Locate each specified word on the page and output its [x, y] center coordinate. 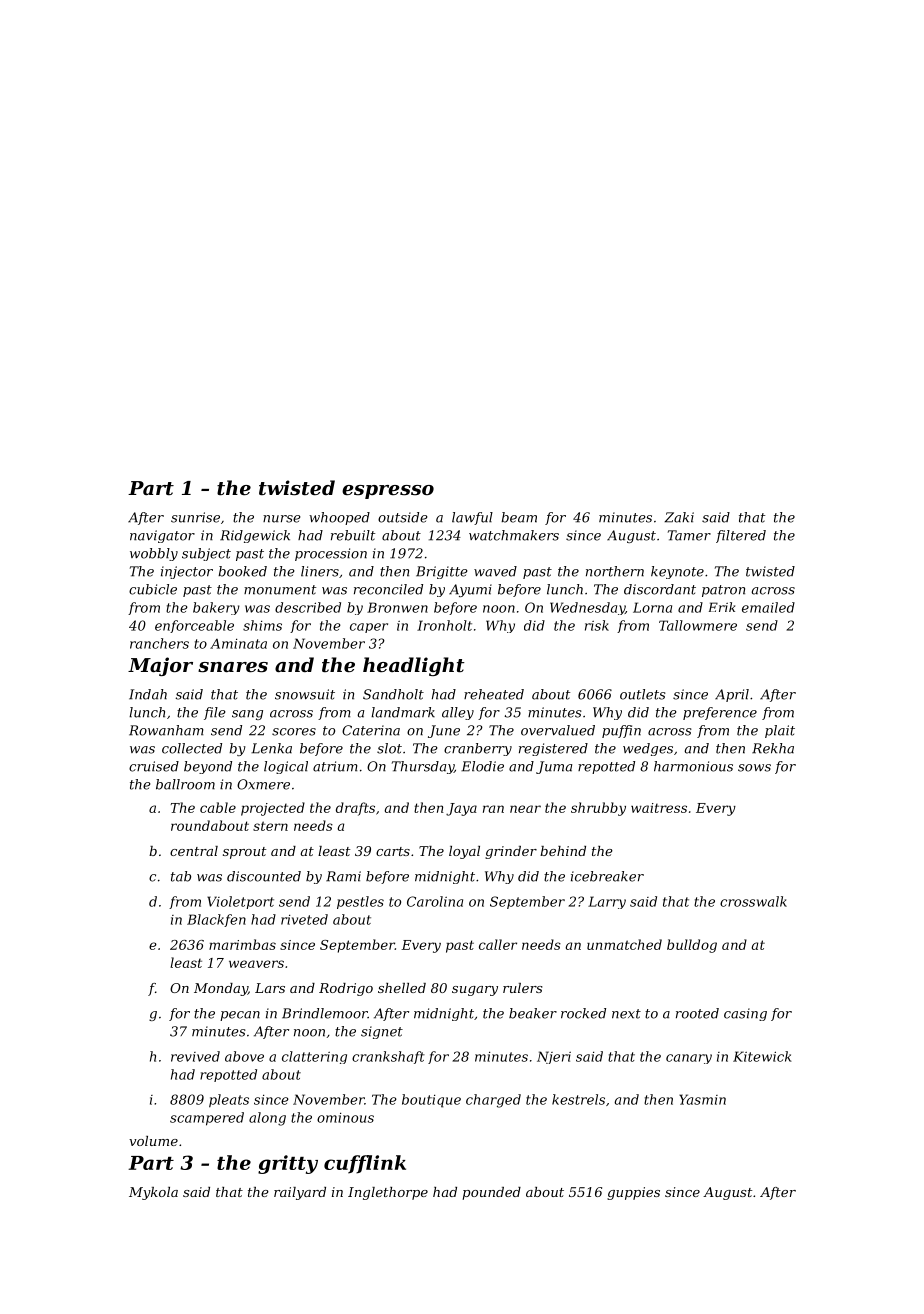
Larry [607, 902]
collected [192, 748]
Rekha [773, 748]
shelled [402, 988]
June [444, 731]
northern [615, 571]
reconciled [388, 589]
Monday [221, 989]
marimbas [242, 944]
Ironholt [444, 625]
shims [262, 625]
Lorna [652, 607]
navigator [162, 536]
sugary [475, 991]
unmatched [624, 944]
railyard [300, 1193]
